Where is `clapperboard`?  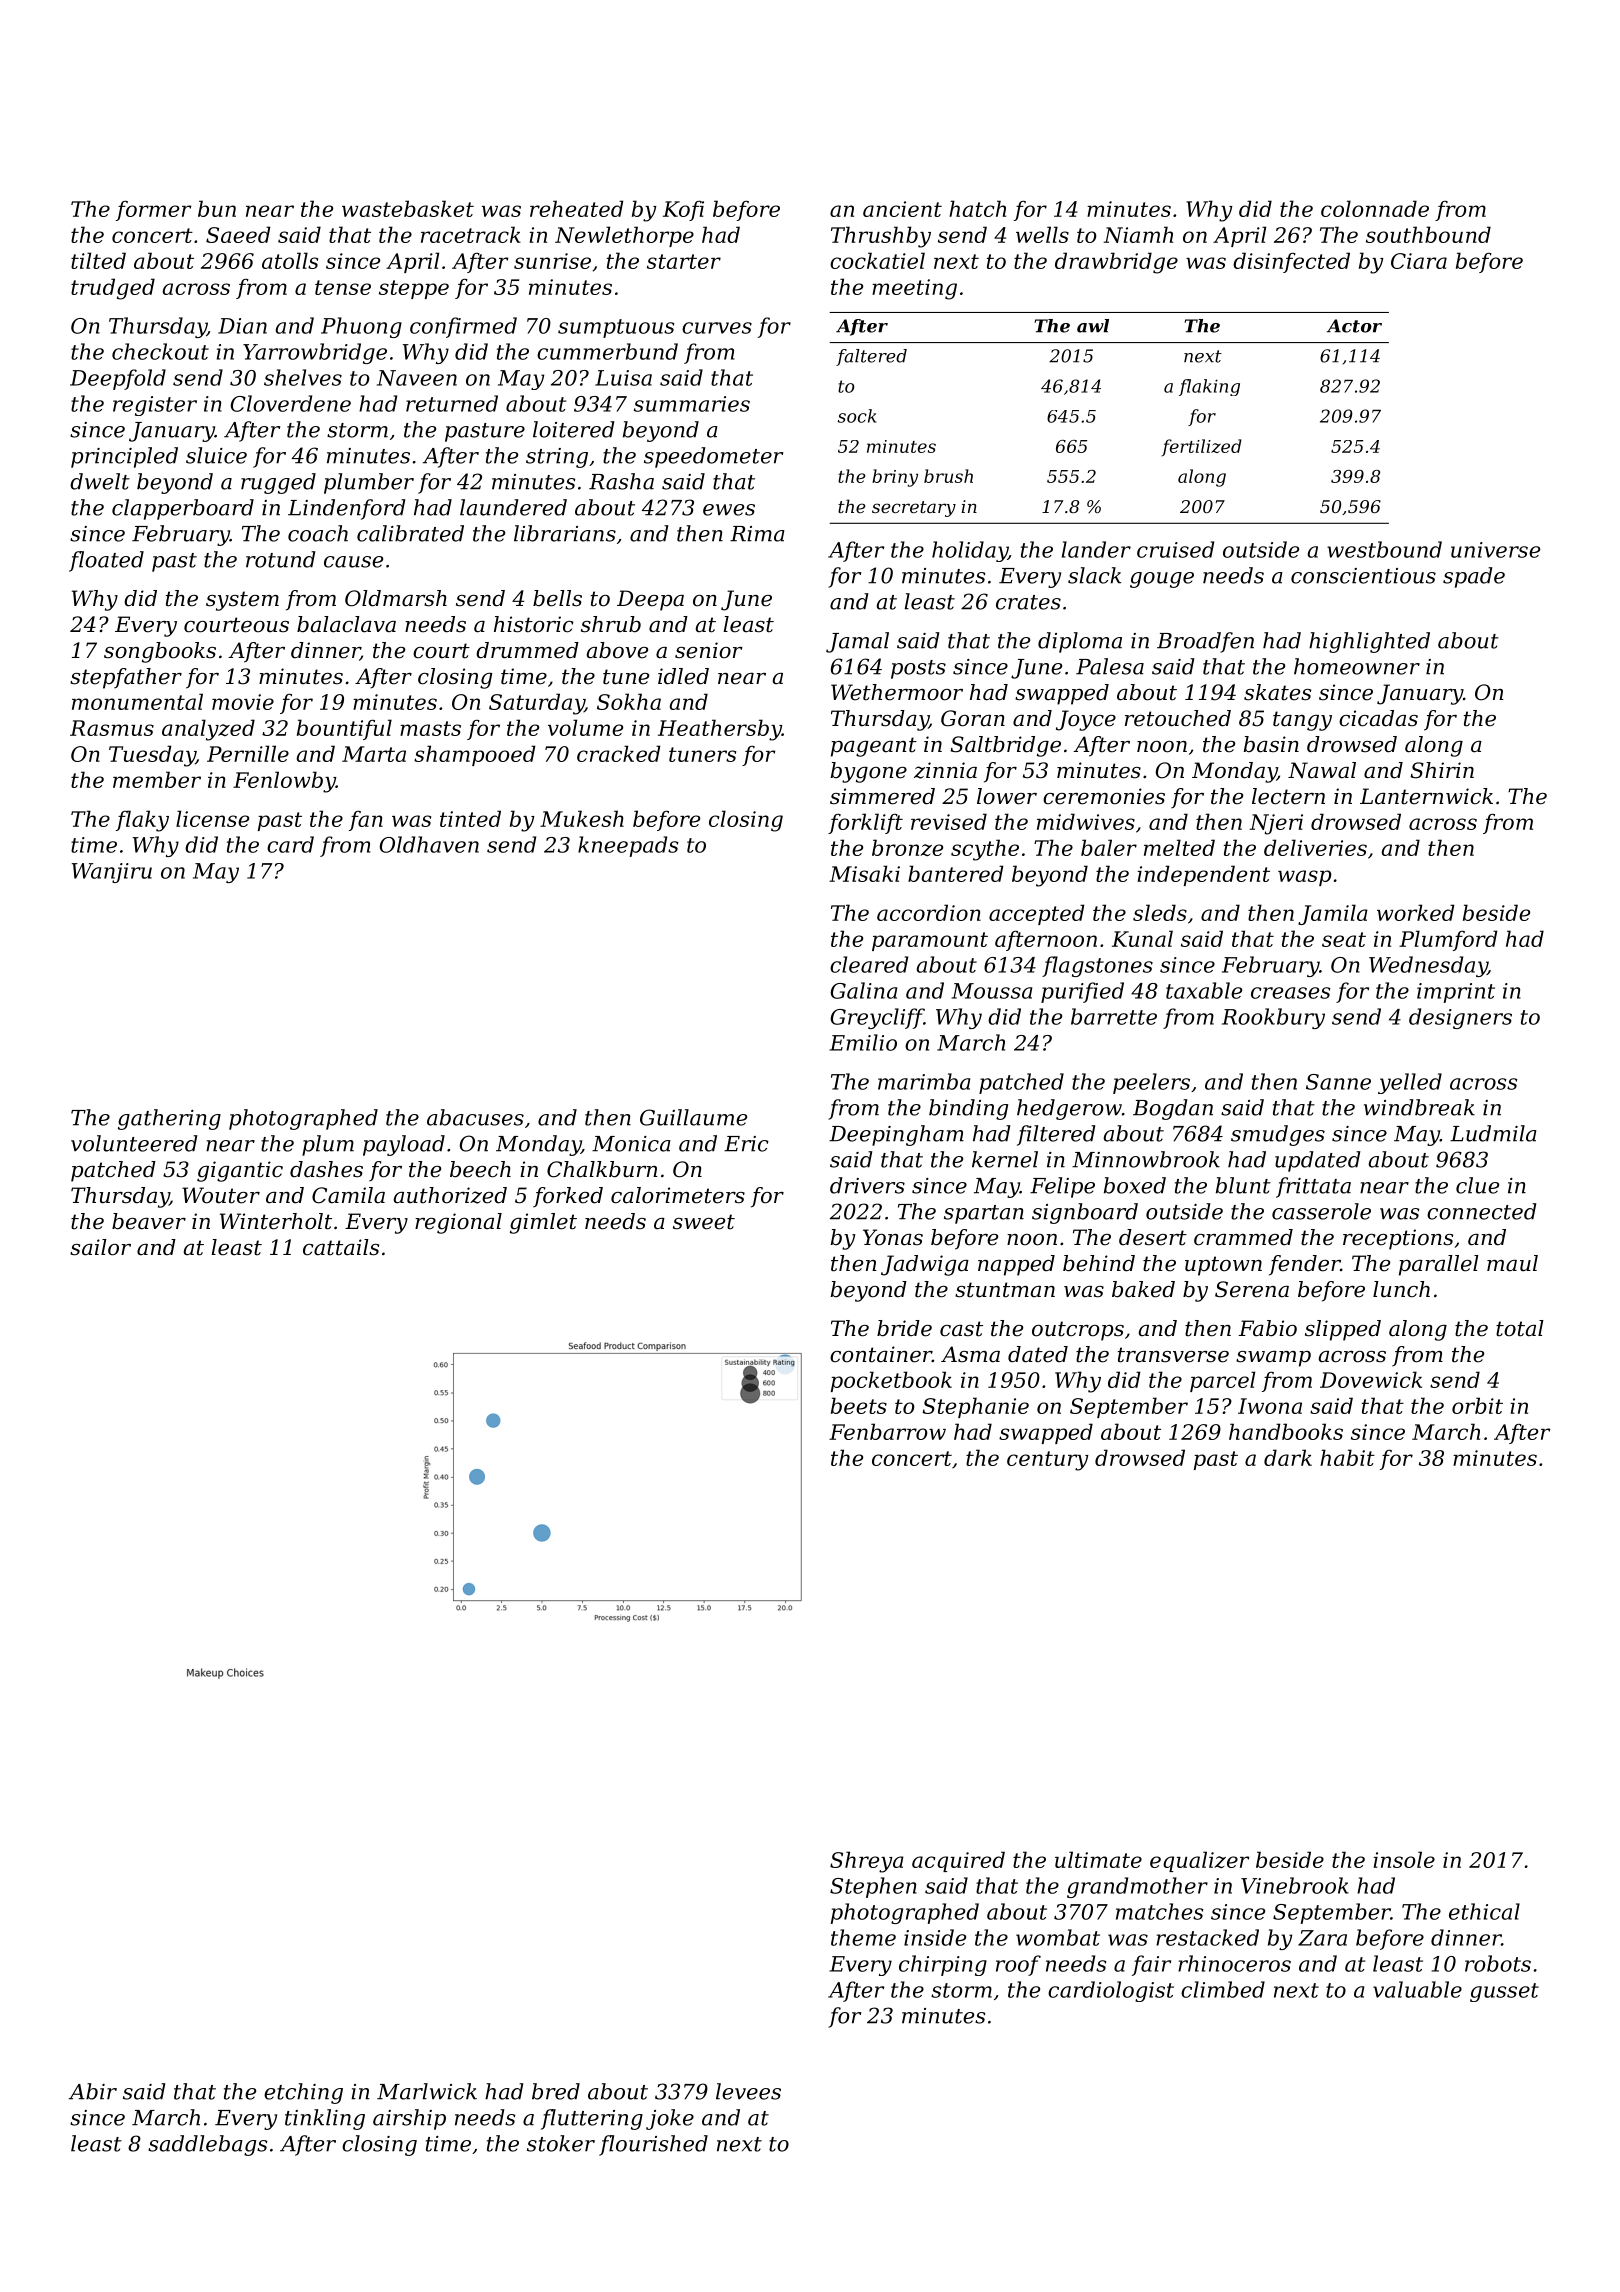
clapperboard is located at coordinates (183, 509).
